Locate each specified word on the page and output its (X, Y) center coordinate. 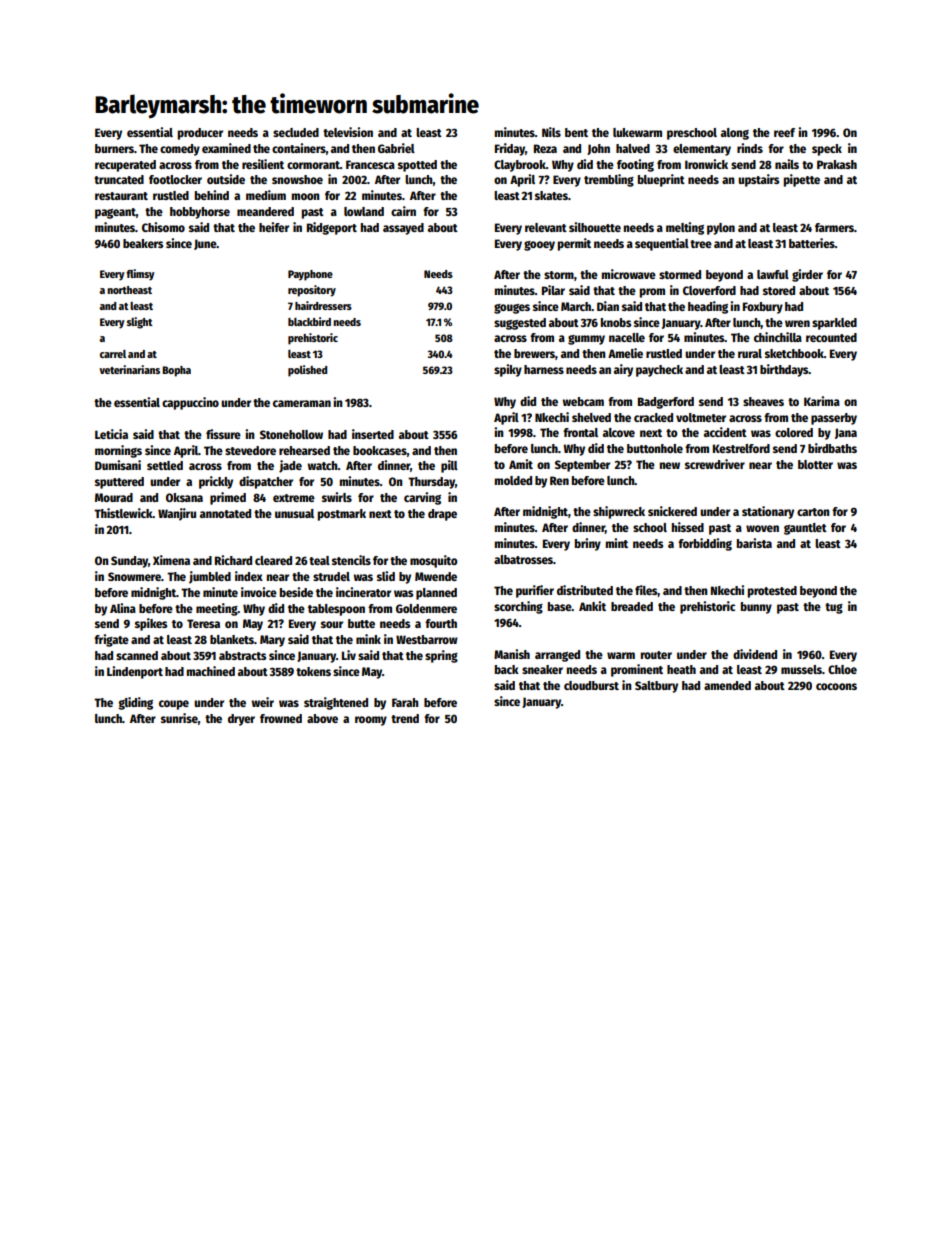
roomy (371, 721)
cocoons (836, 686)
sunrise (179, 718)
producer (200, 134)
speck (827, 150)
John (598, 149)
